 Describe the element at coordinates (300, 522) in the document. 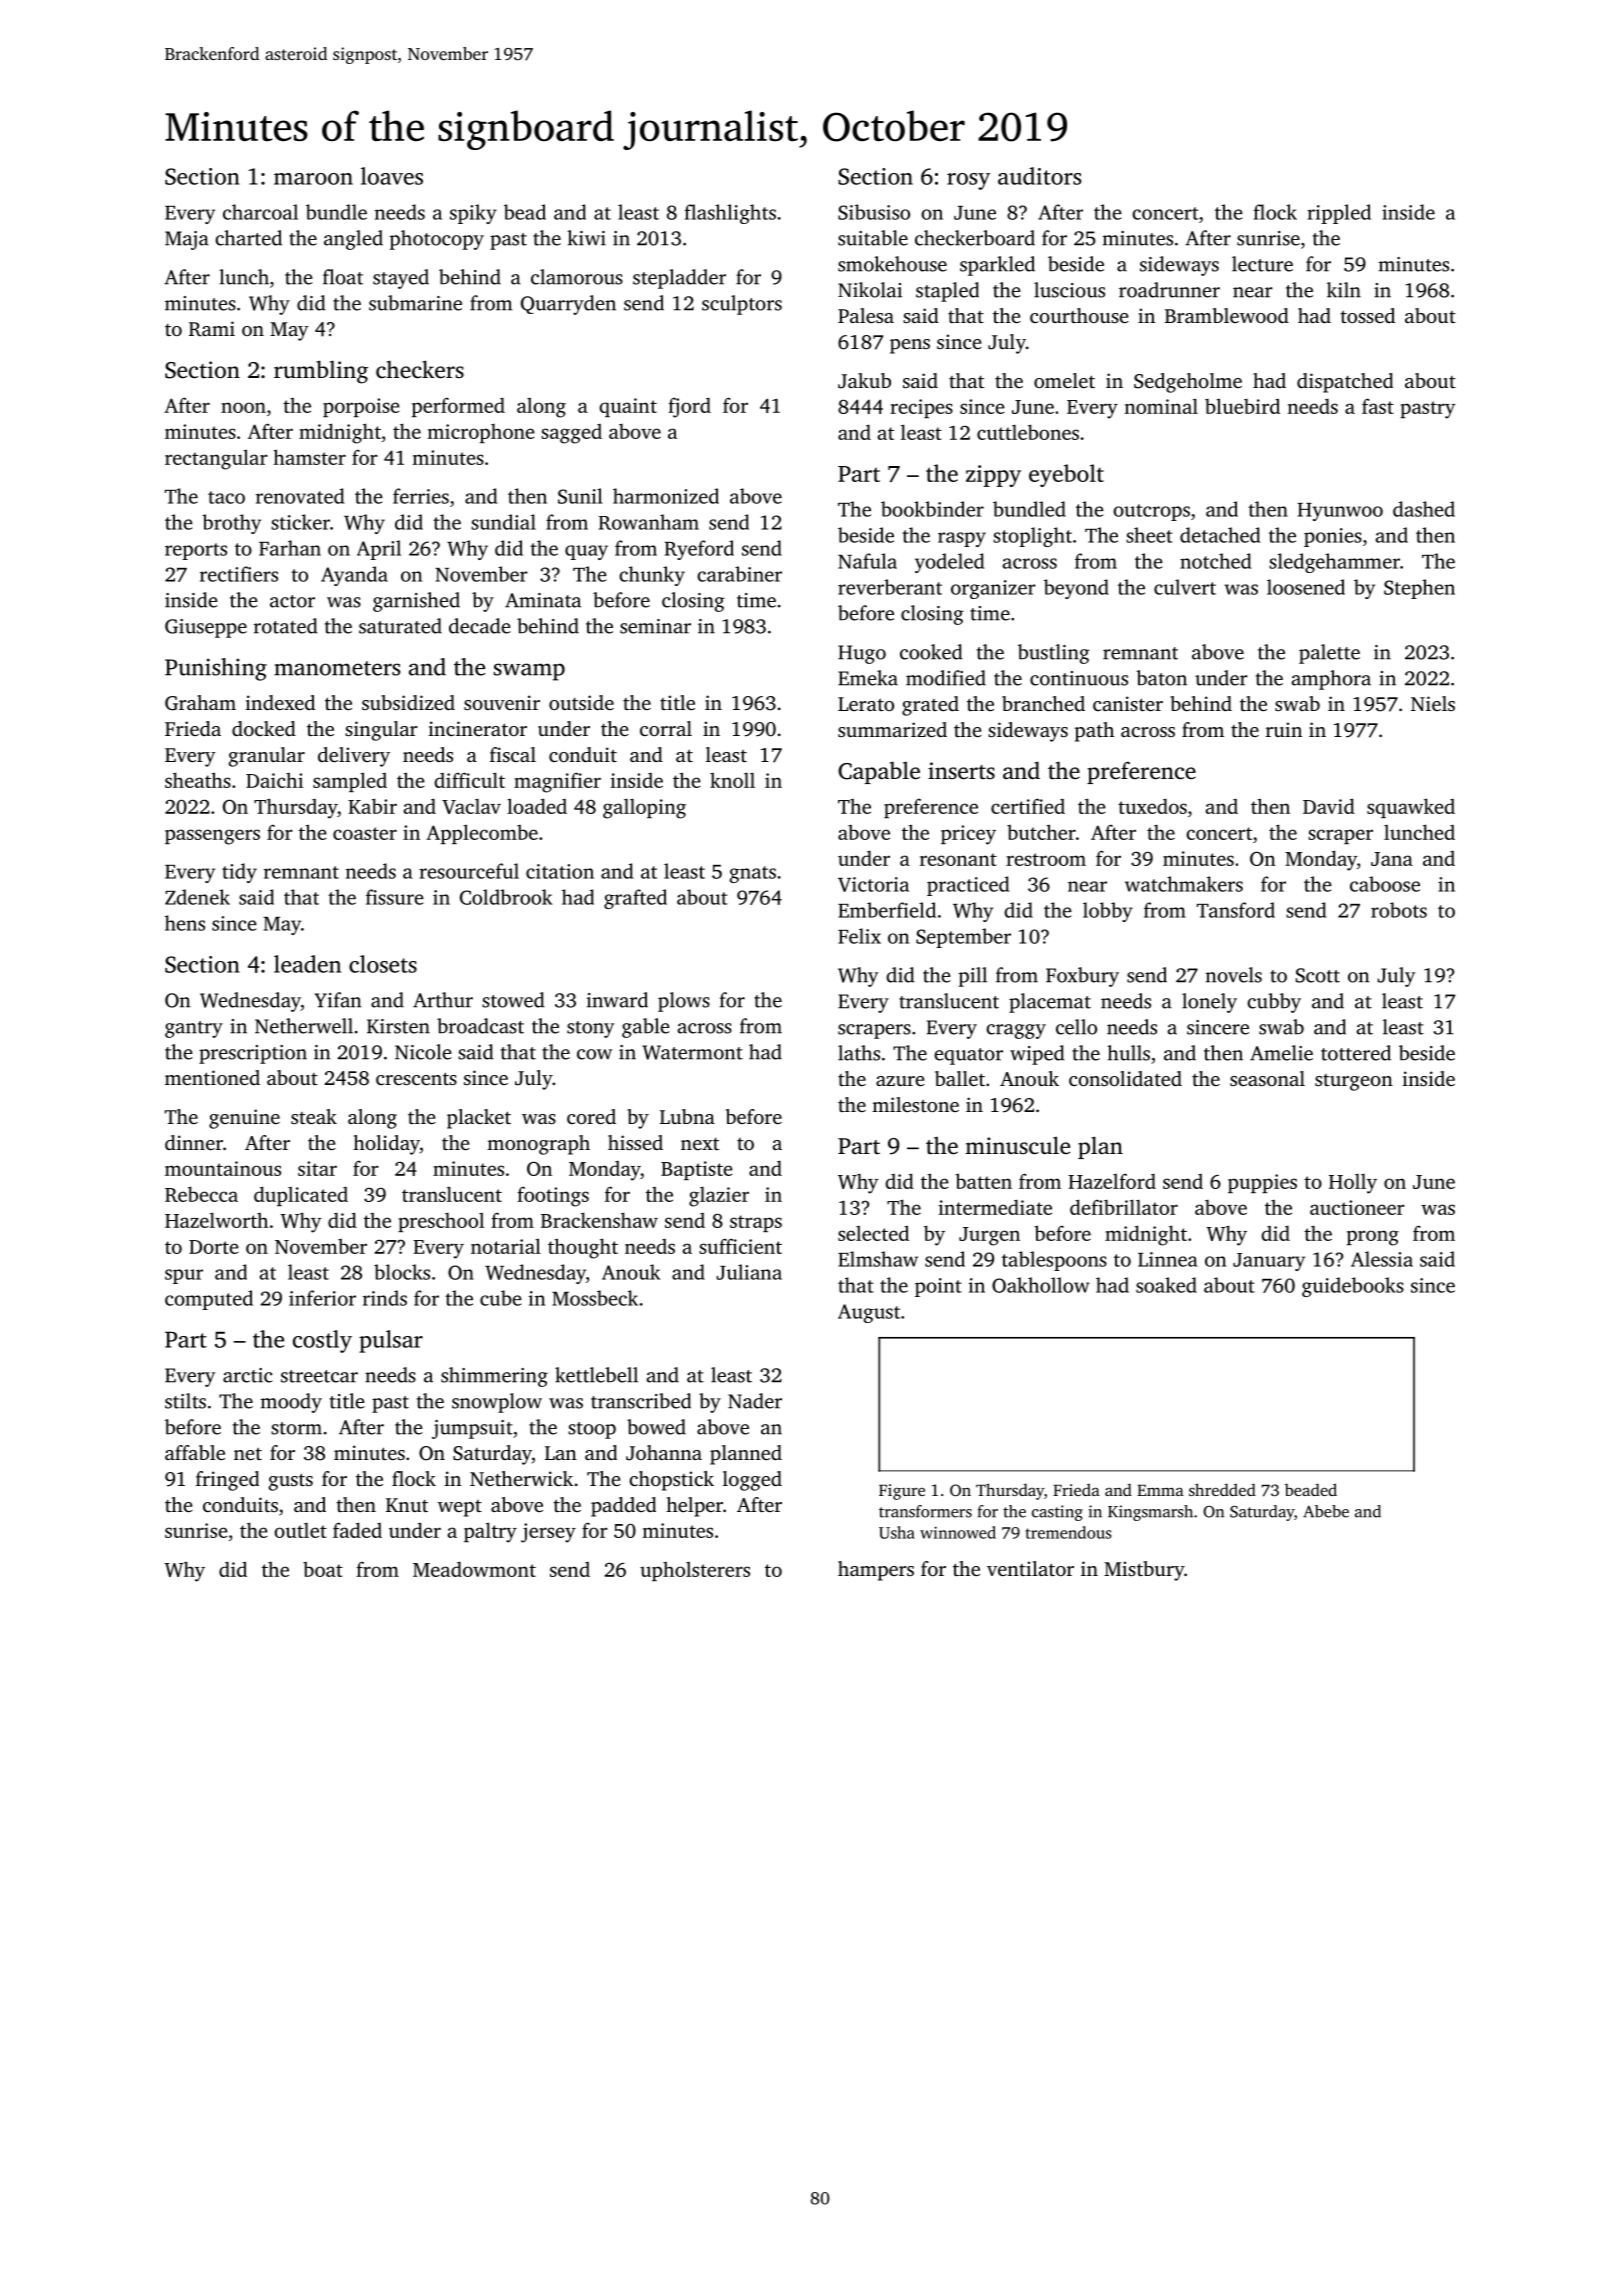

I see `sticker` at that location.
